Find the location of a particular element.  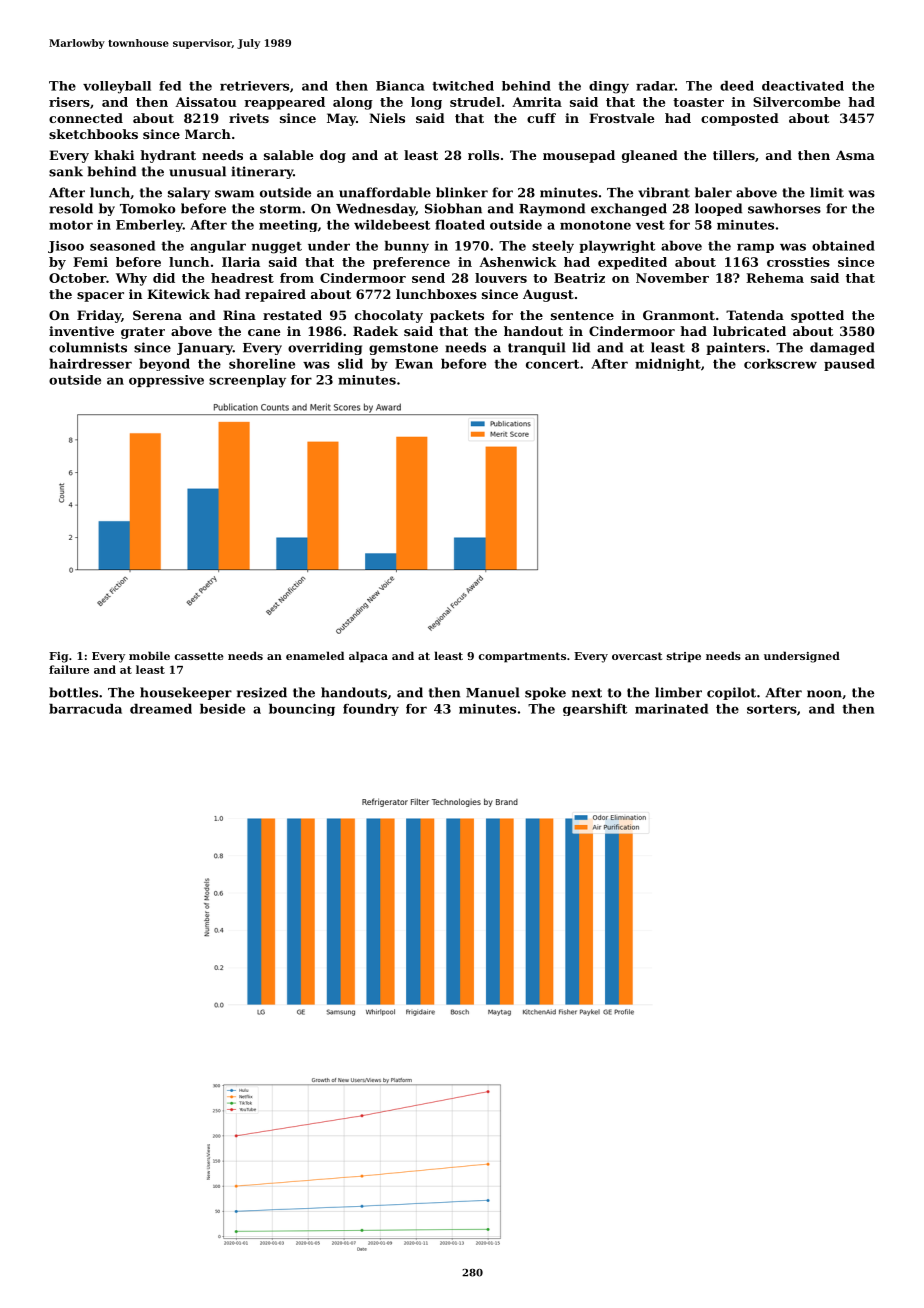

corkscrew is located at coordinates (780, 364).
